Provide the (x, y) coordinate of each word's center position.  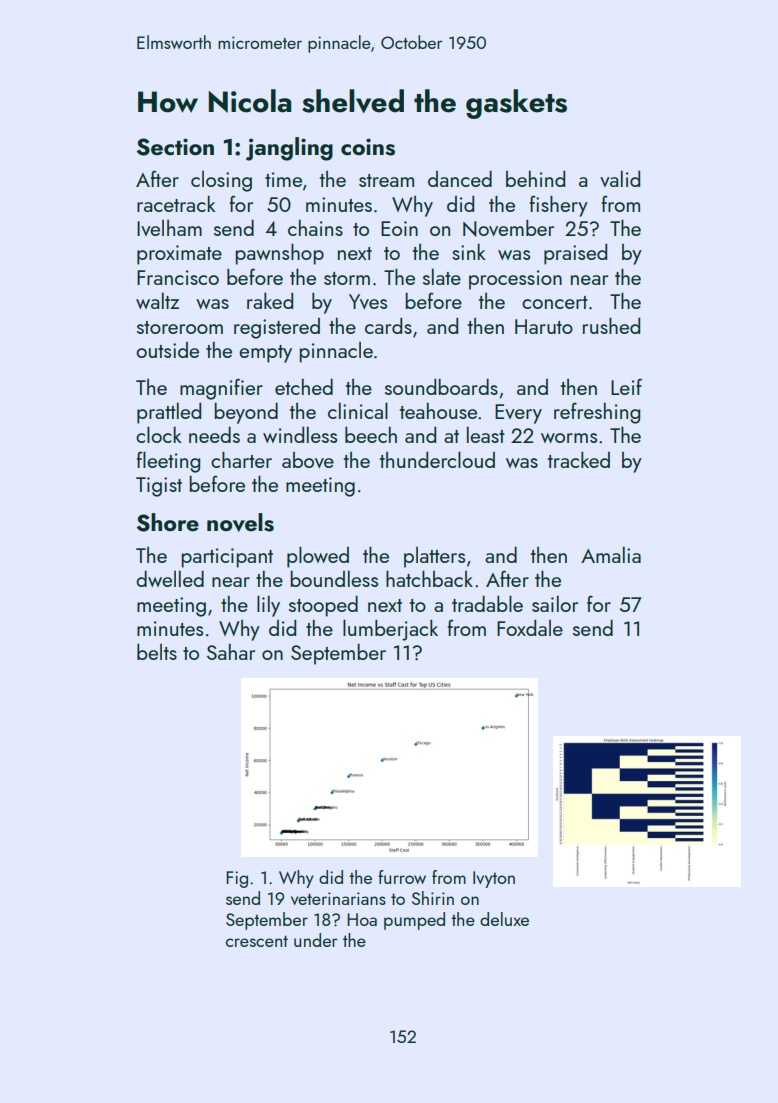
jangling (289, 149)
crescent (257, 941)
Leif (626, 386)
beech (371, 435)
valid (620, 178)
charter (241, 459)
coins (368, 147)
